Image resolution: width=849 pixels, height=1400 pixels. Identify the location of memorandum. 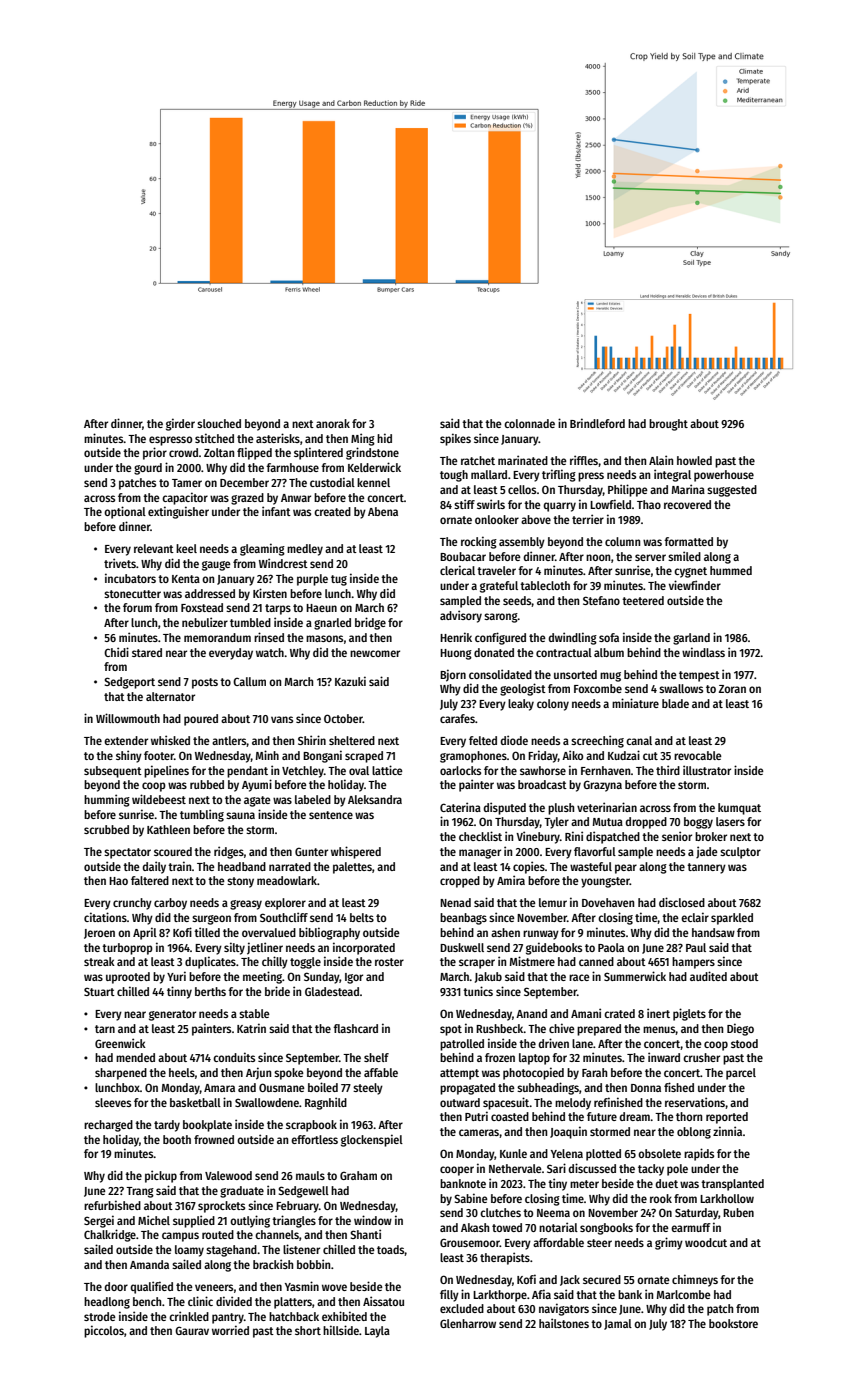
(217, 637).
